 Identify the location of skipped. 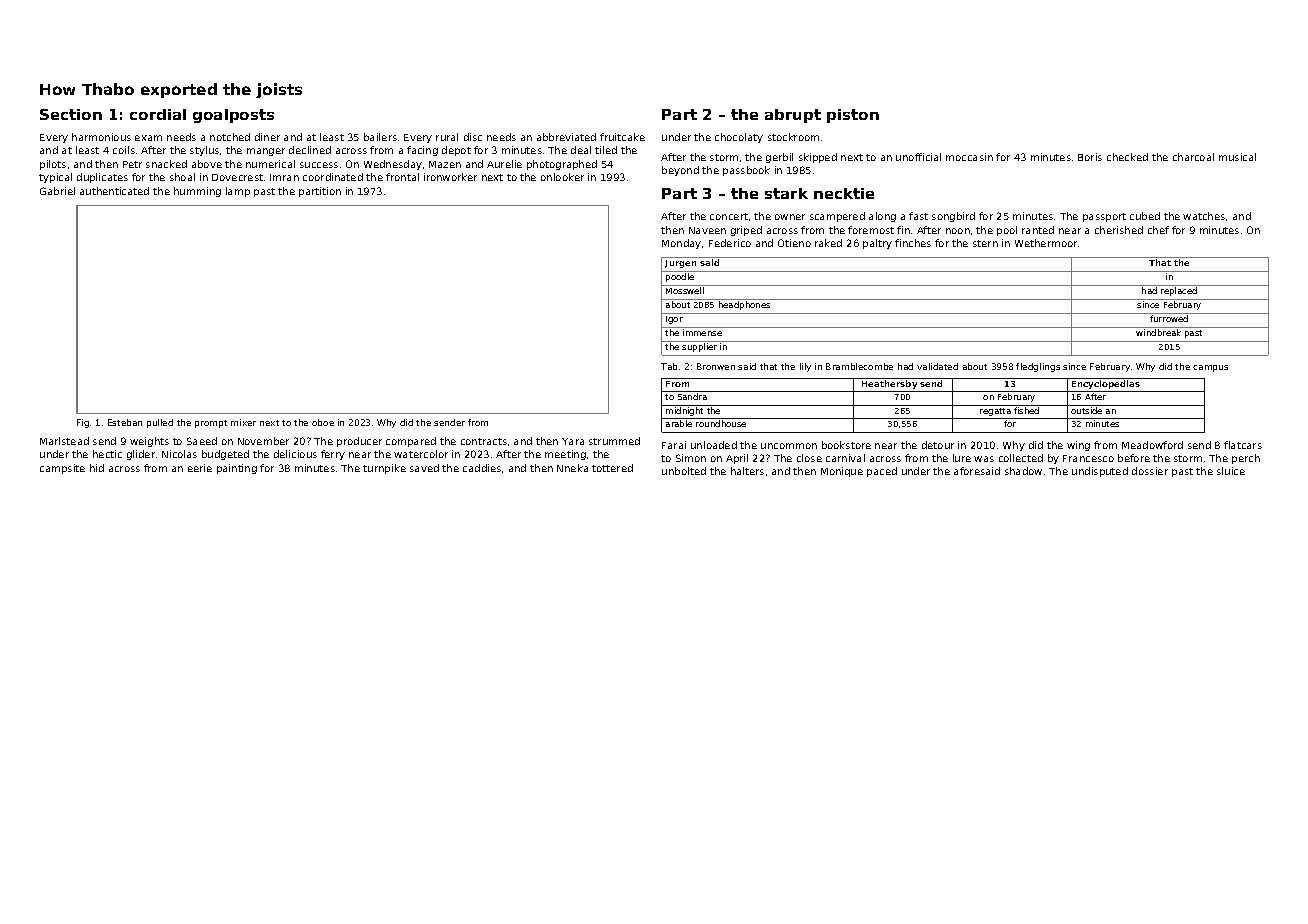
(818, 158).
